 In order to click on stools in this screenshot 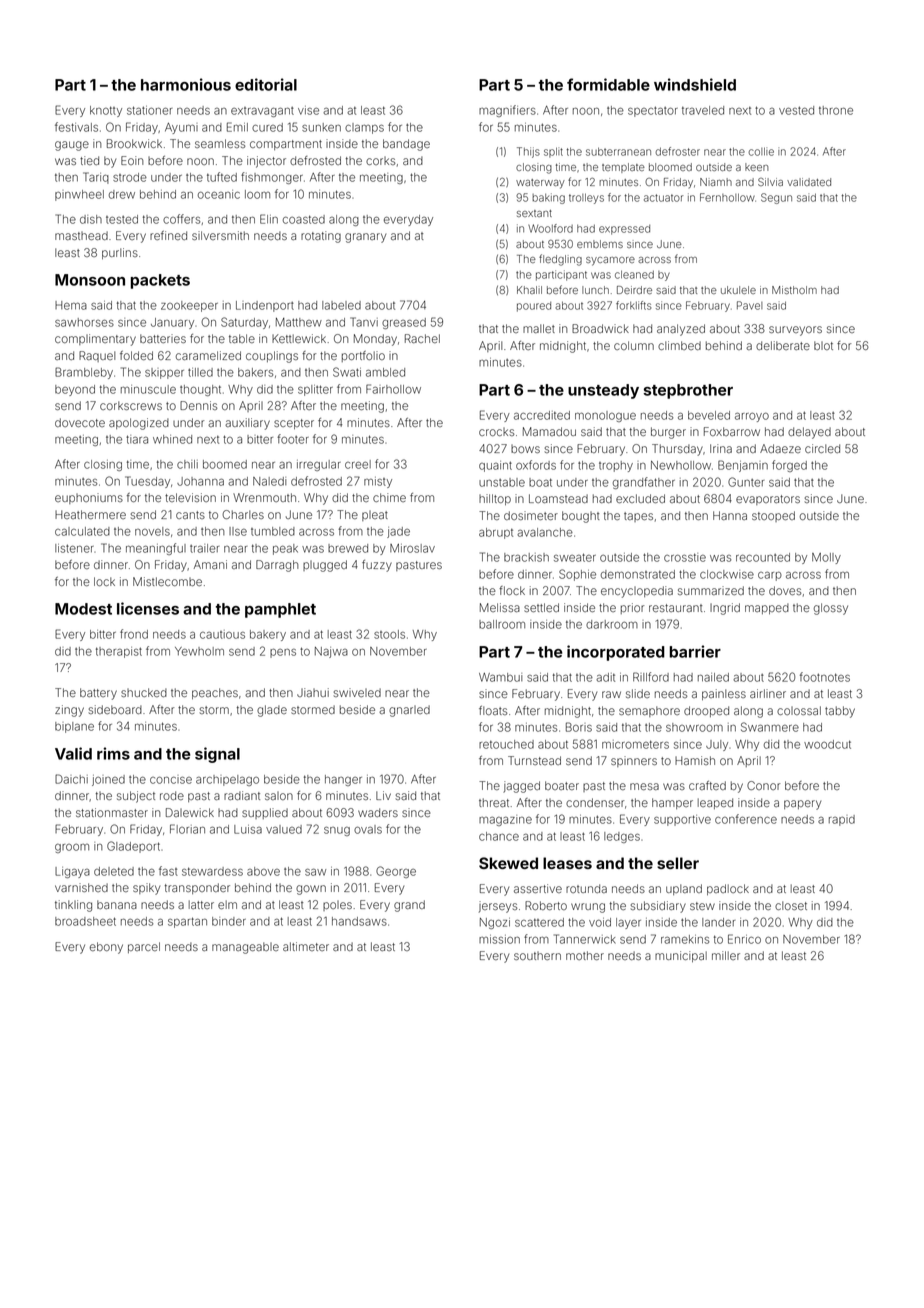, I will do `click(389, 634)`.
